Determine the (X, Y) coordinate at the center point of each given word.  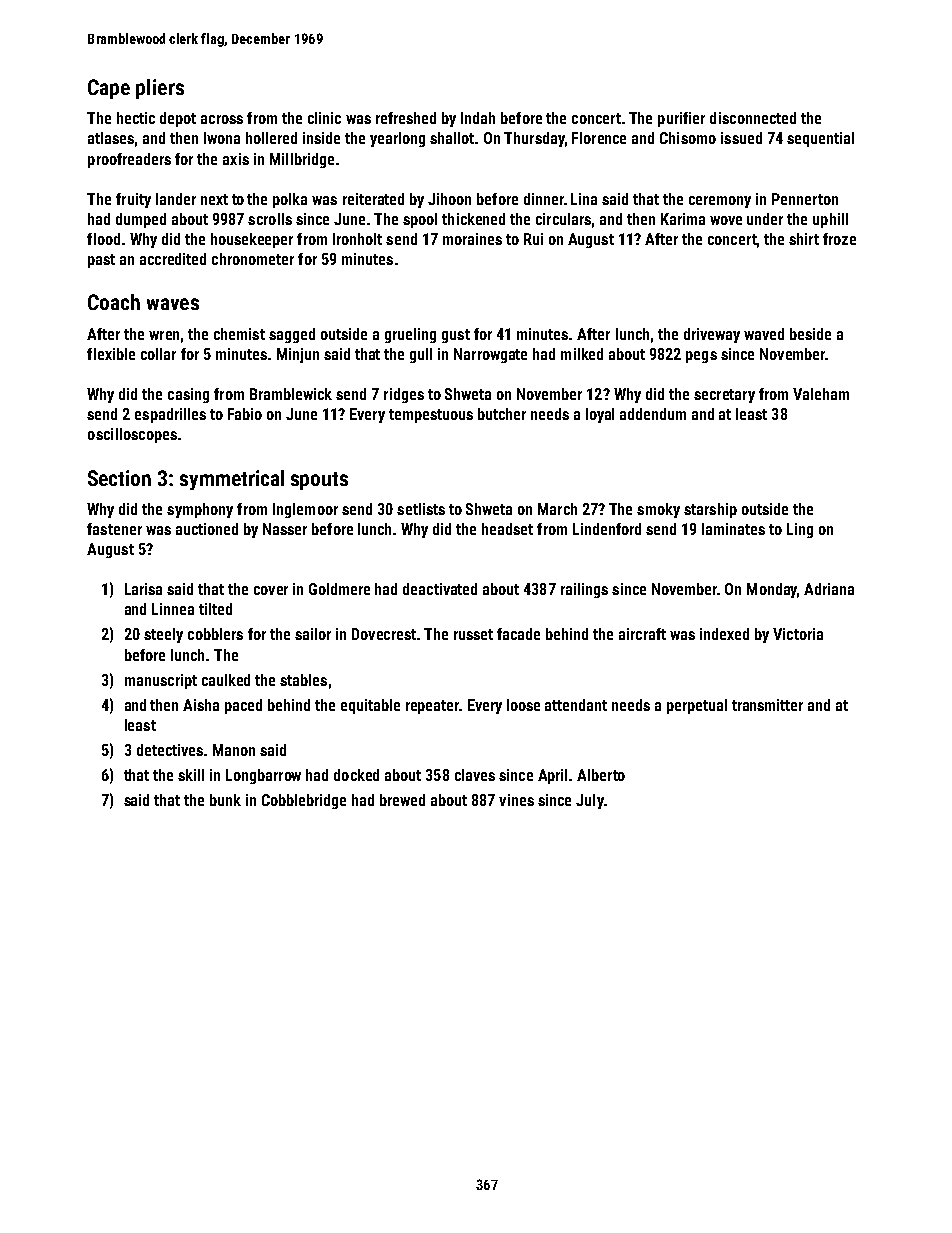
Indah (478, 118)
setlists (421, 509)
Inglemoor (305, 510)
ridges (404, 395)
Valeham (821, 394)
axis (236, 159)
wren (164, 335)
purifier (681, 119)
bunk (225, 800)
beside (810, 334)
